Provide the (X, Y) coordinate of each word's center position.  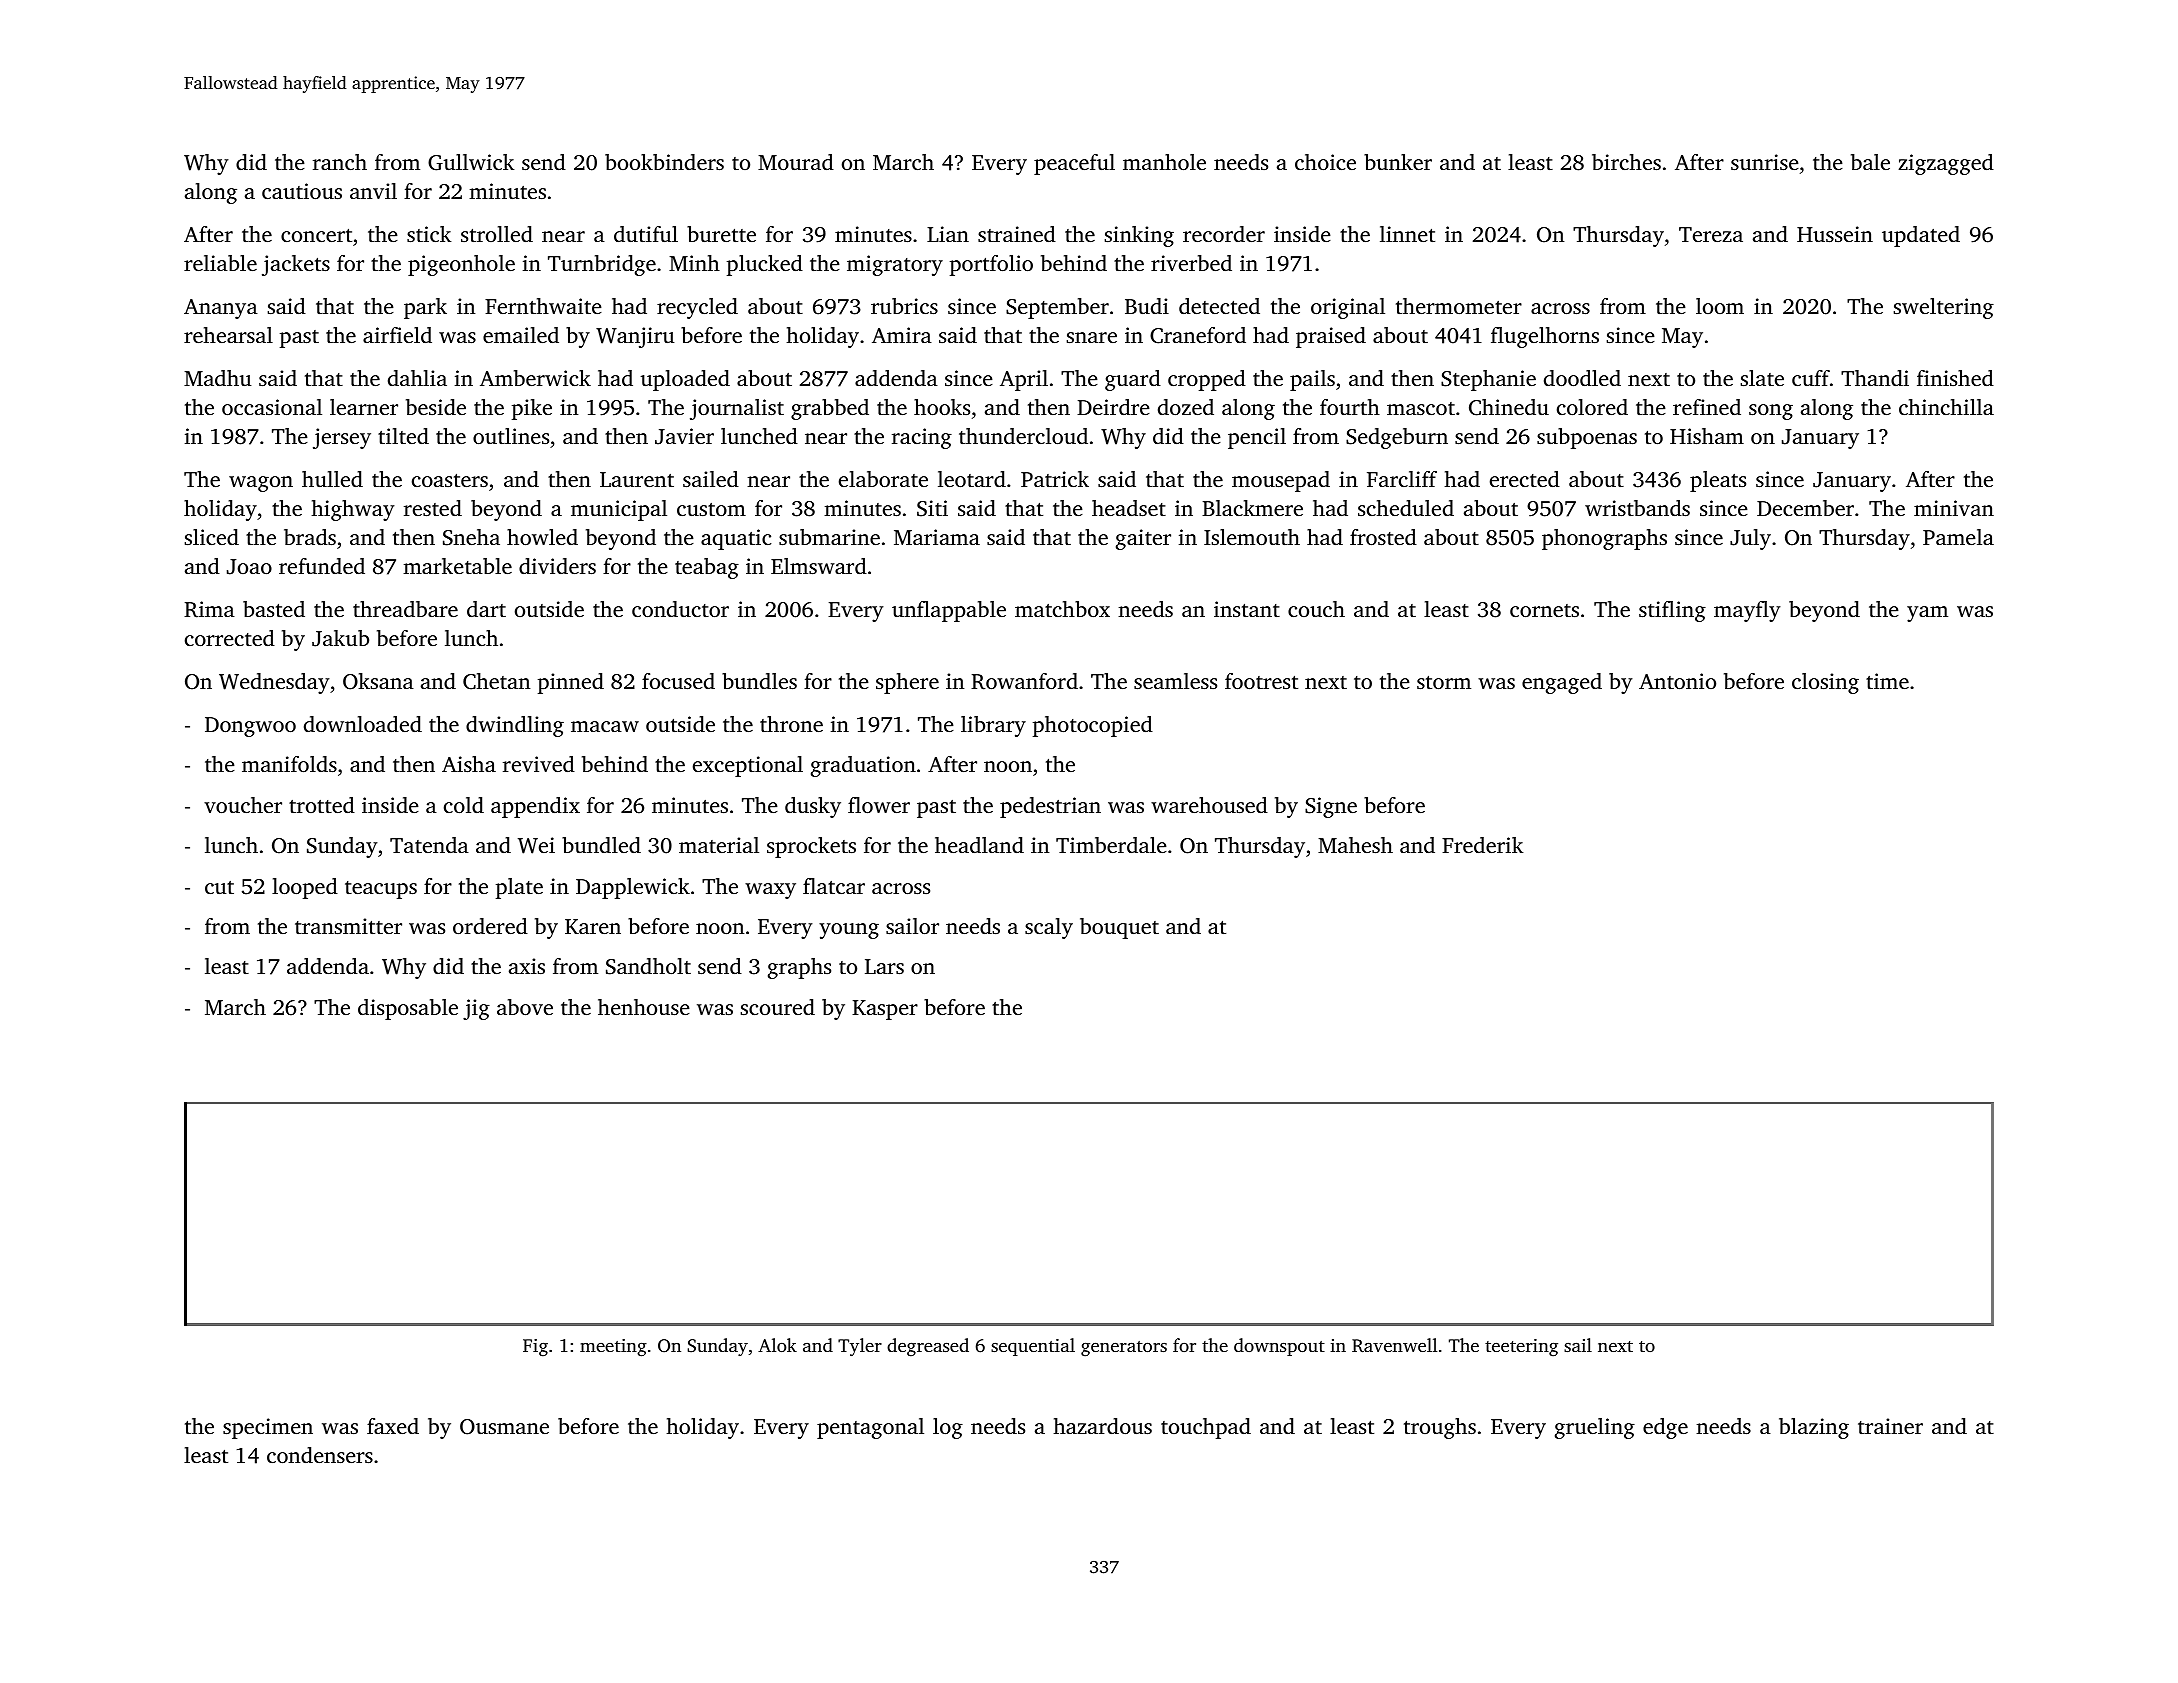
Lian (948, 234)
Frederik (1482, 845)
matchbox (1062, 609)
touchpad (1206, 1428)
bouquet (1119, 928)
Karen (593, 926)
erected (1525, 479)
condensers (320, 1455)
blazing (1814, 1428)
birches (1626, 162)
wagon (261, 484)
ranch (340, 162)
